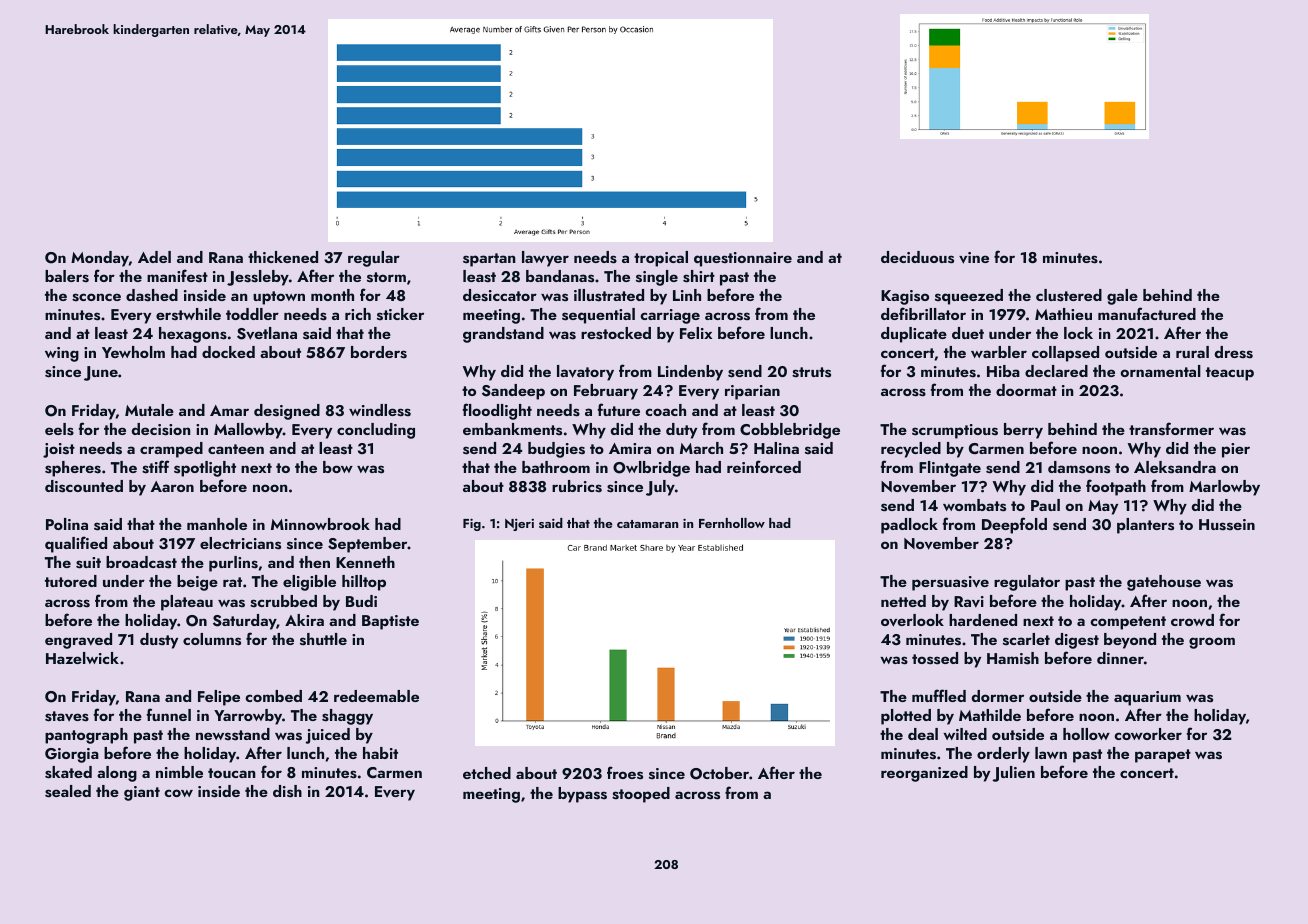  Describe the element at coordinates (328, 736) in the screenshot. I see `juiced` at that location.
